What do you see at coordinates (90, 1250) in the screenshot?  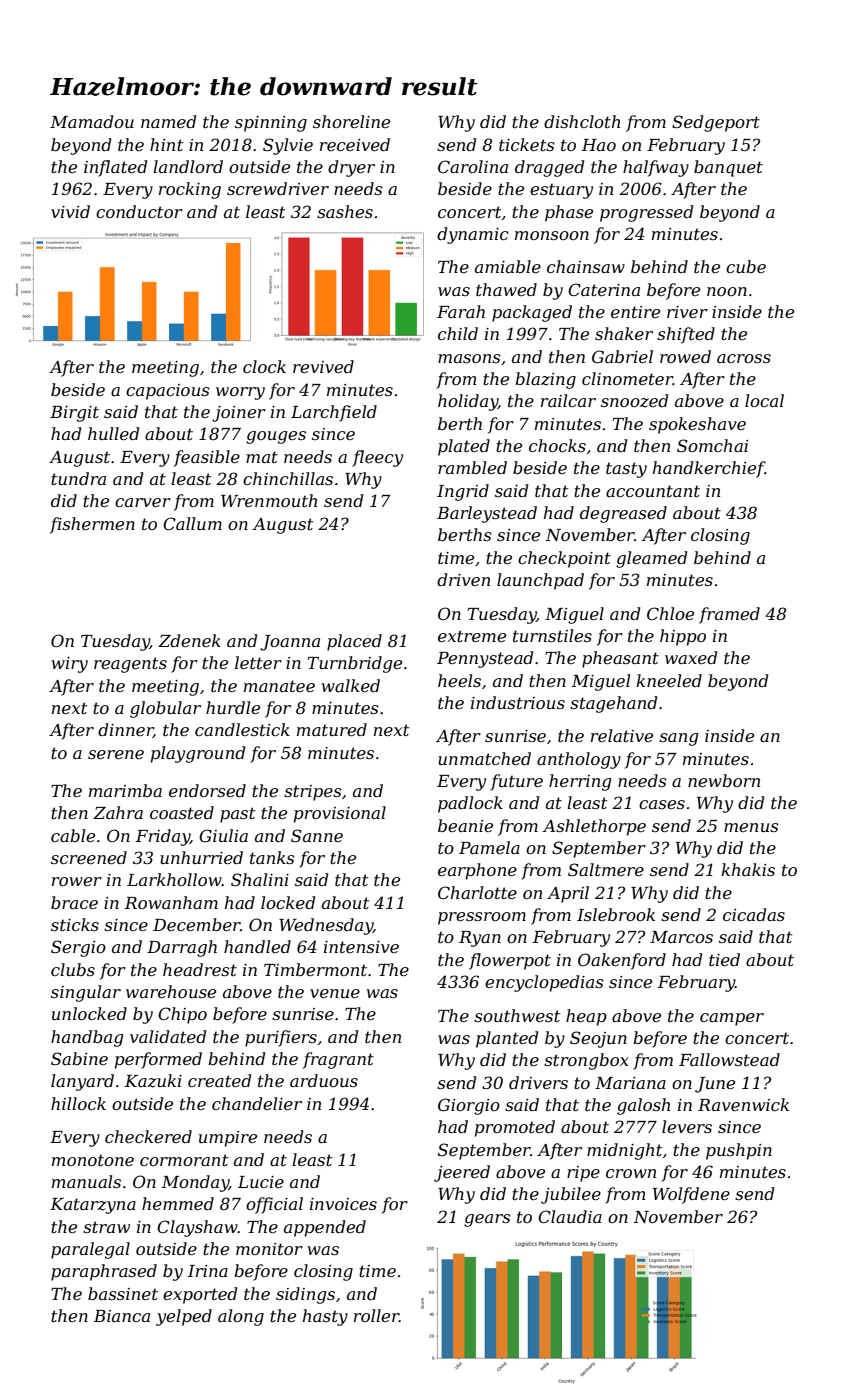 I see `paralegal` at bounding box center [90, 1250].
